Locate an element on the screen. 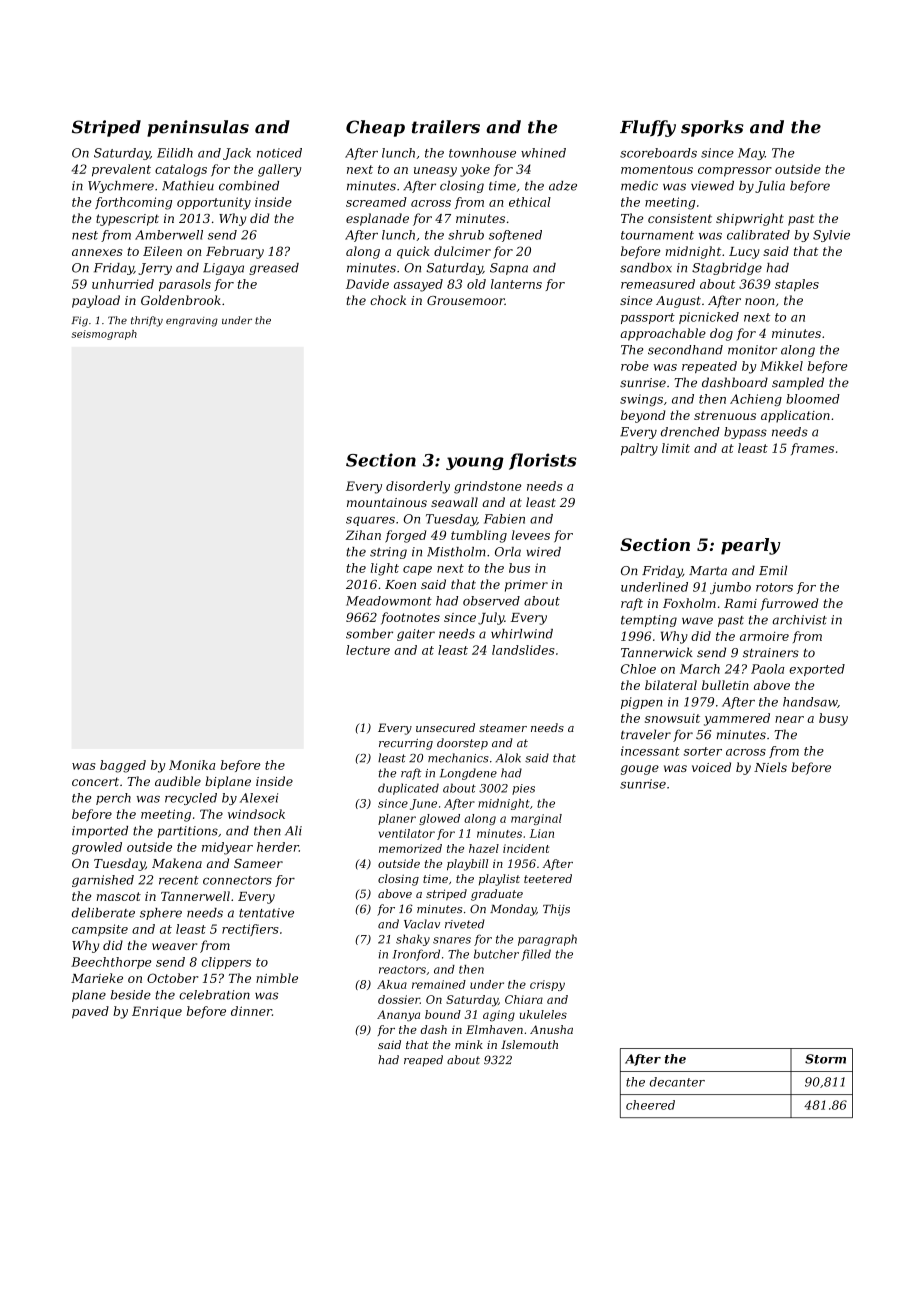 This screenshot has height=1308, width=924. bagged is located at coordinates (123, 766).
